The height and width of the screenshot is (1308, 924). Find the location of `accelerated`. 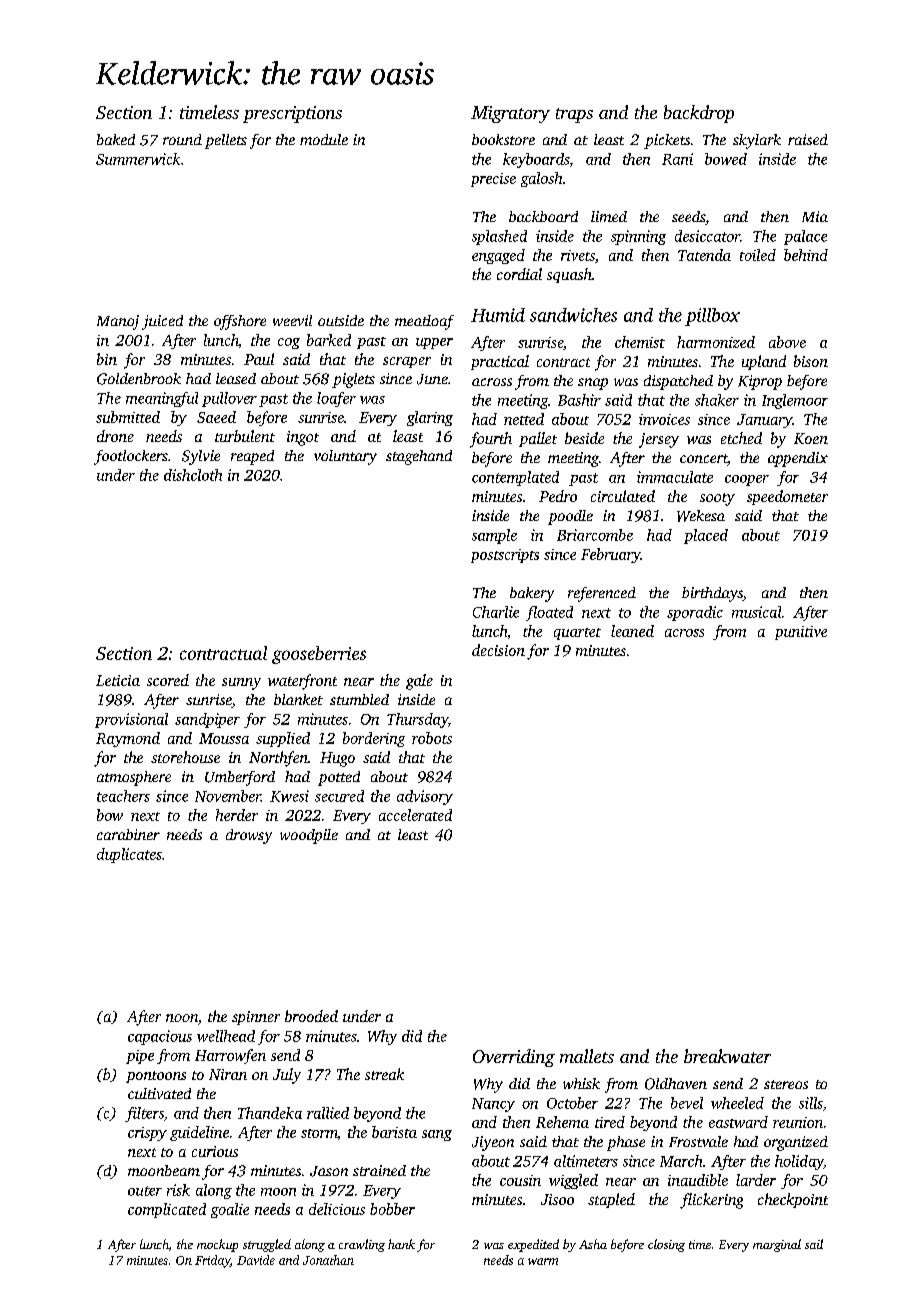

accelerated is located at coordinates (415, 815).
